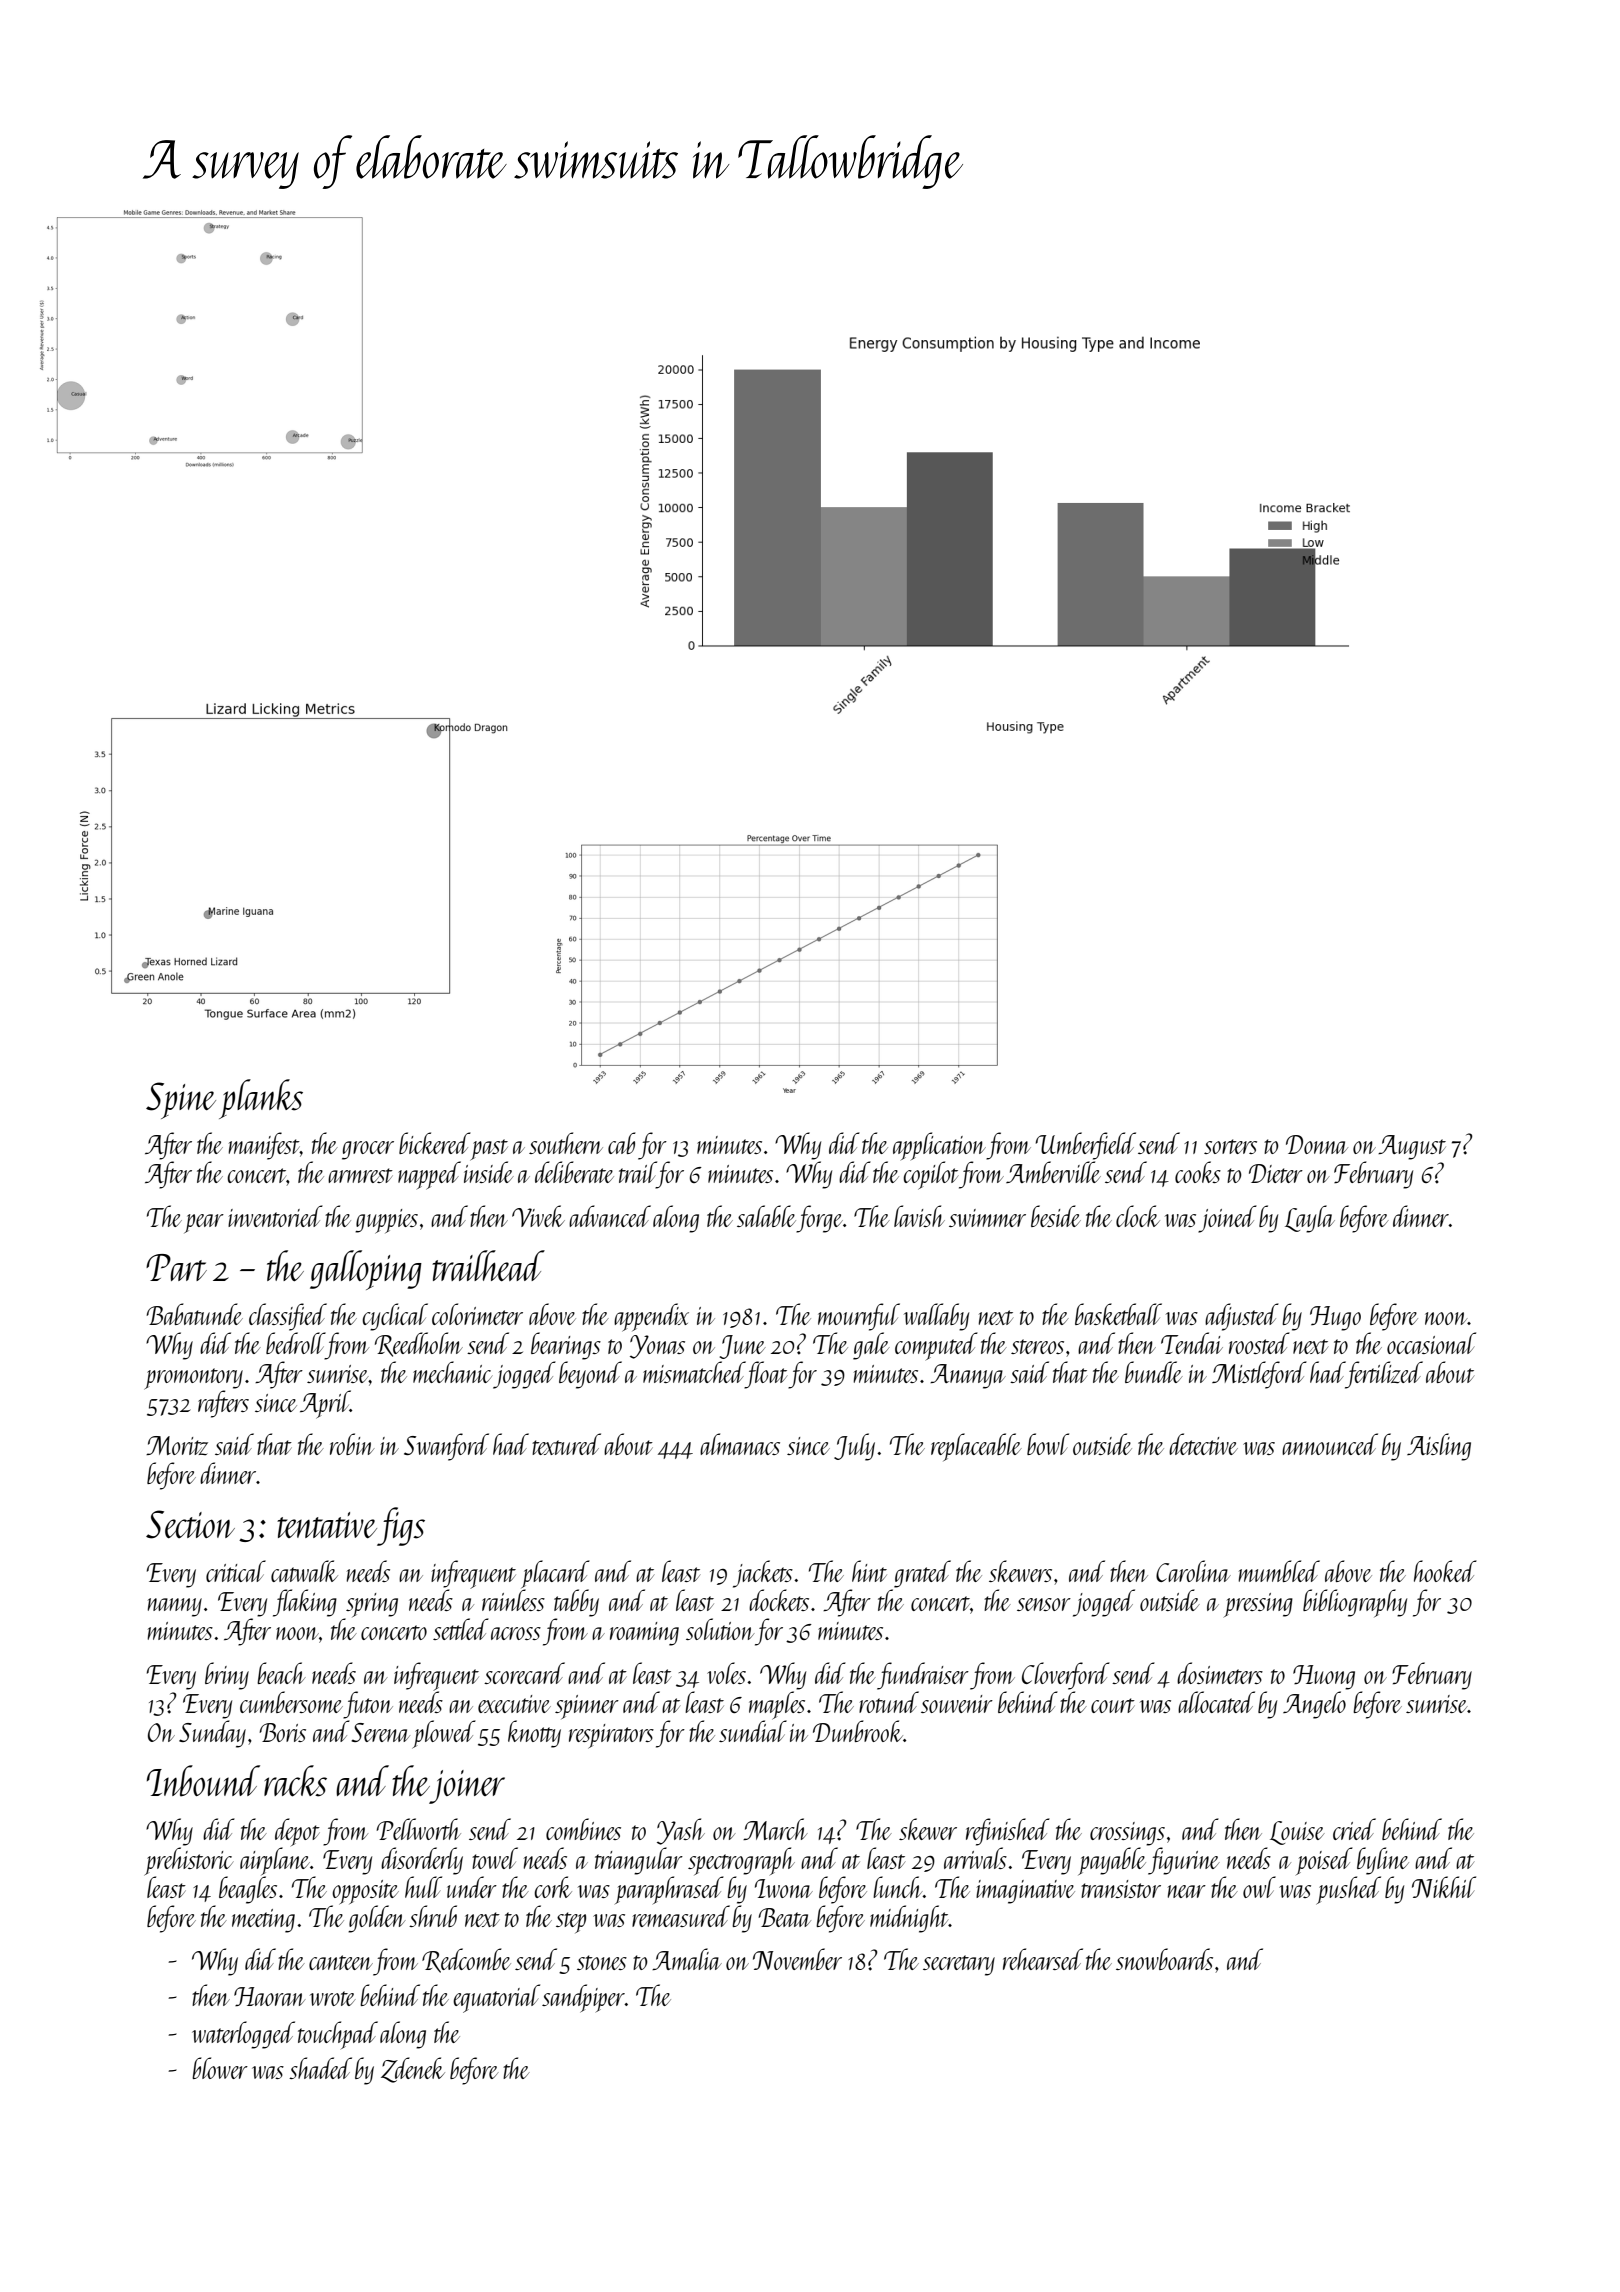 This page has height=2292, width=1620. What do you see at coordinates (513, 1600) in the page?
I see `rainless` at bounding box center [513, 1600].
